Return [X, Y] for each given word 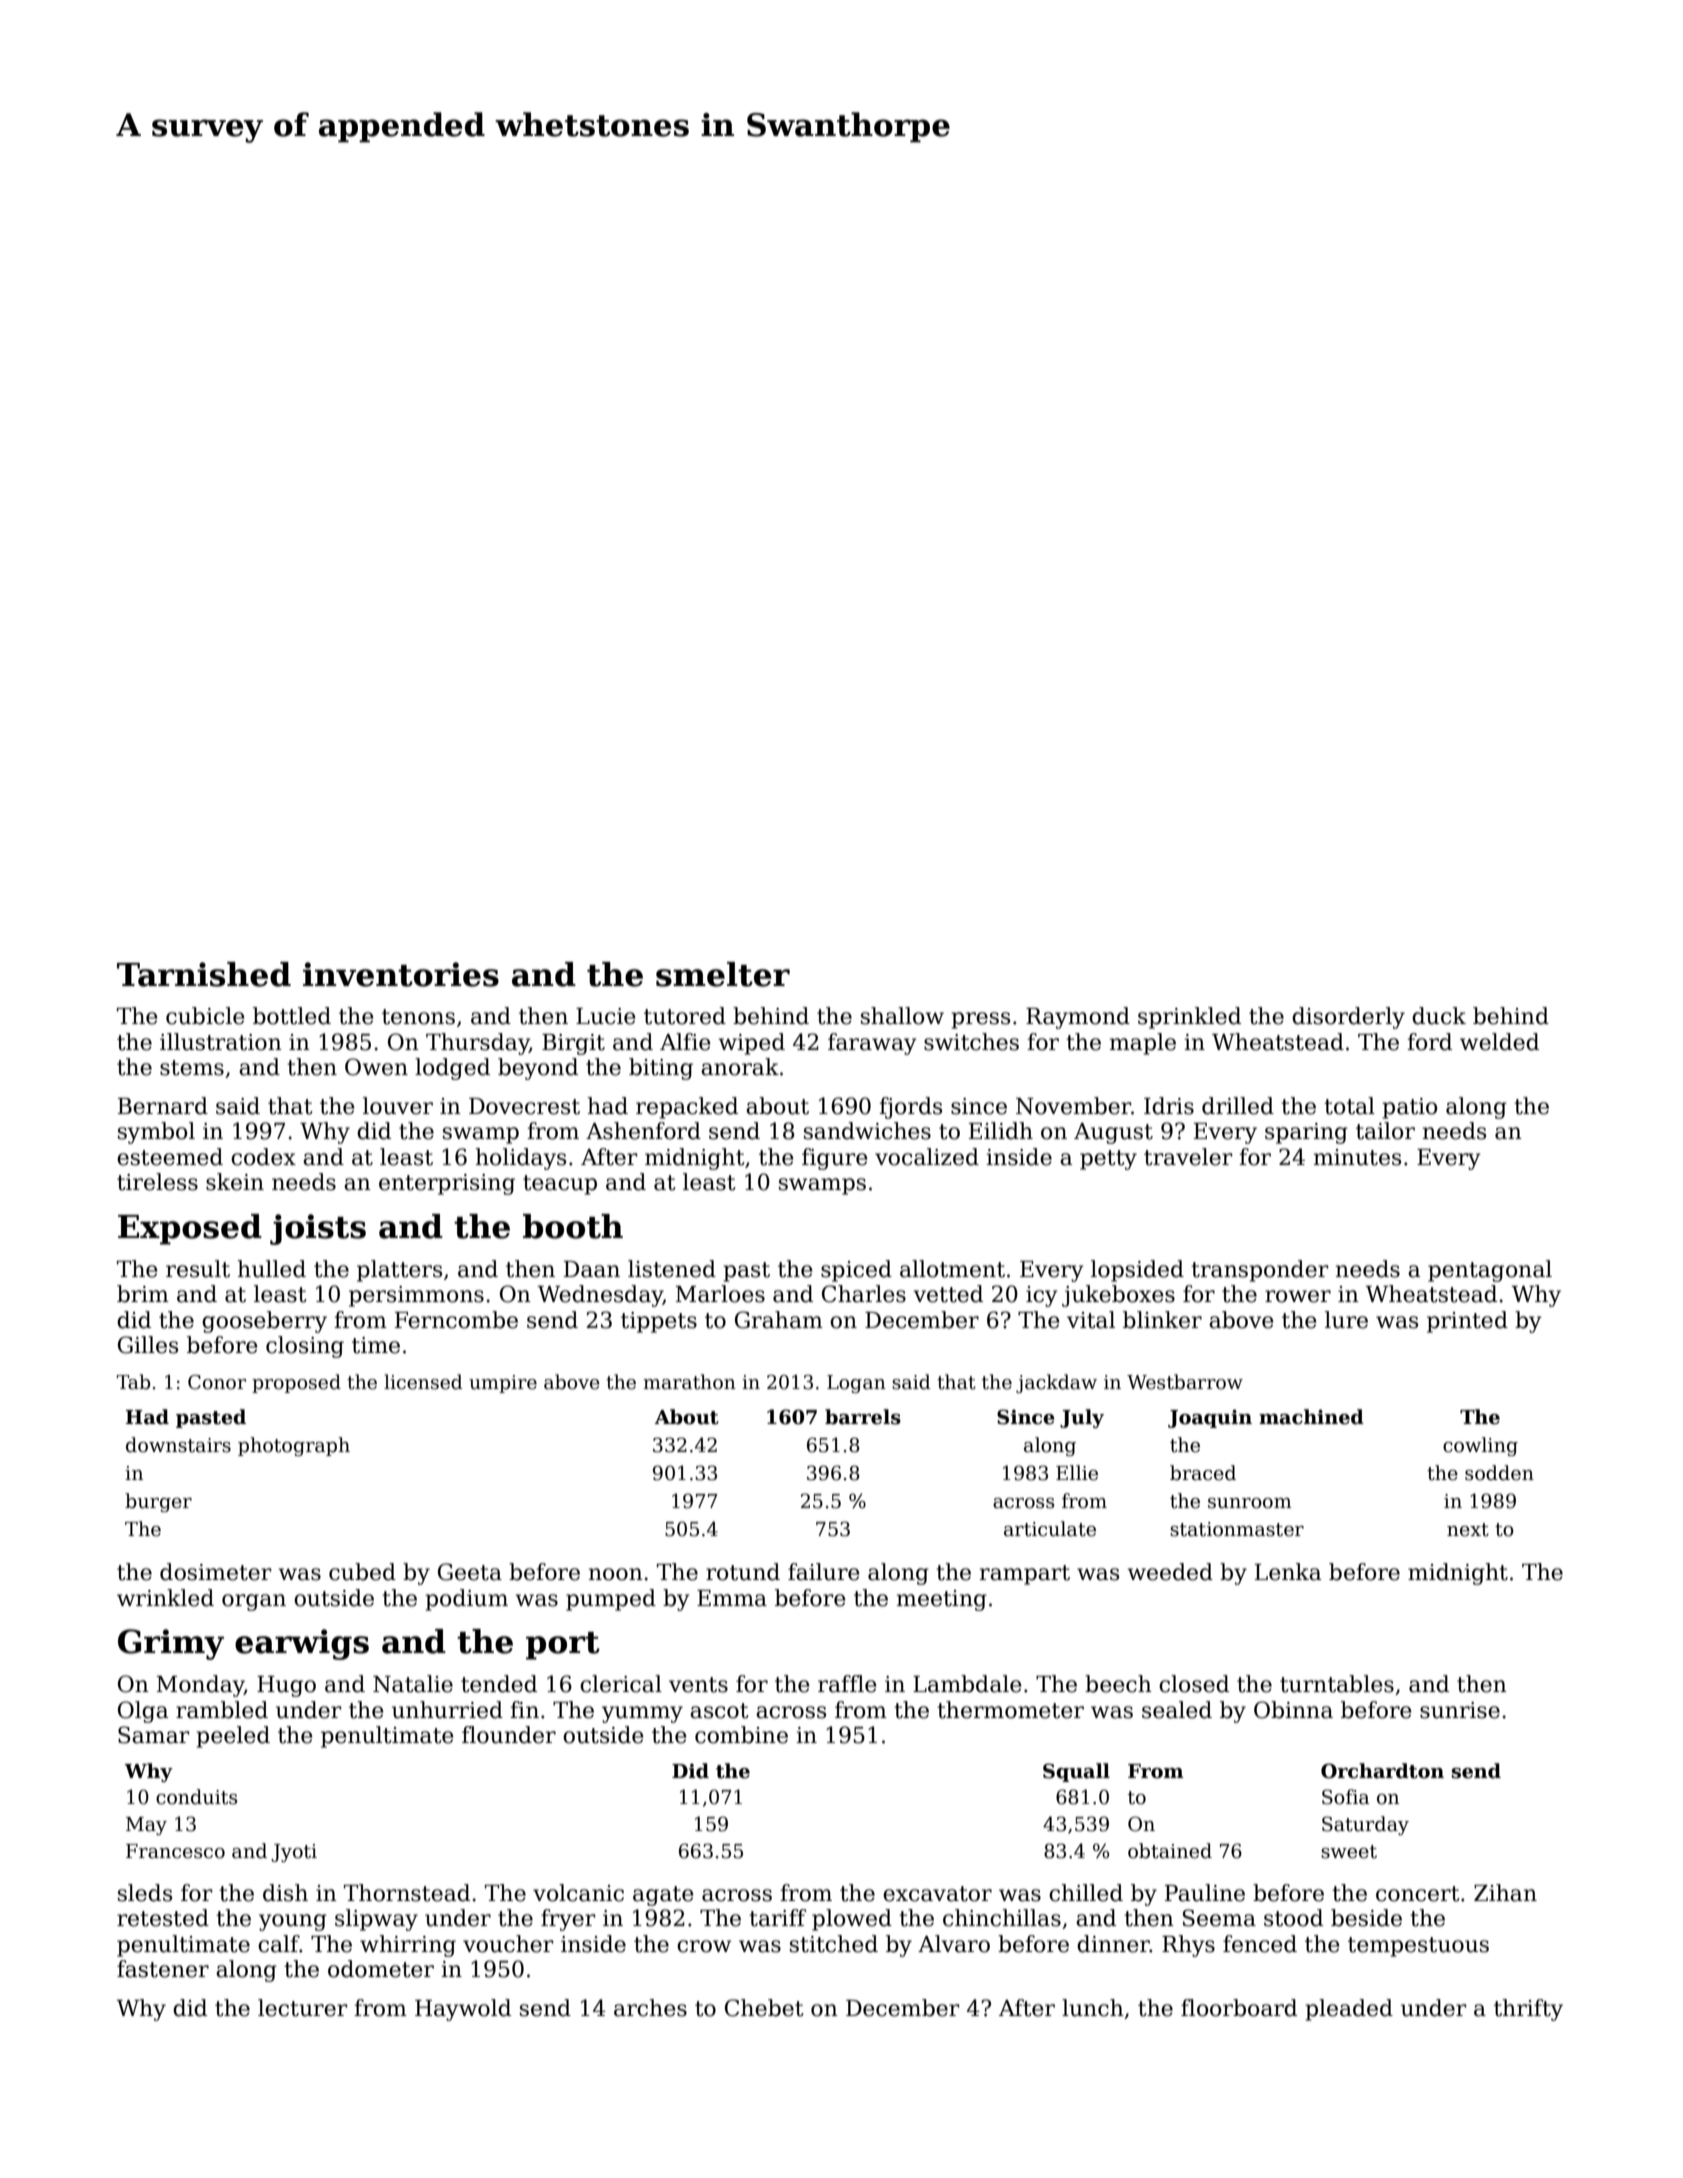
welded [1499, 1042]
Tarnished [204, 974]
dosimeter [216, 1572]
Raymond [1078, 1018]
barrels [863, 1417]
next [1468, 1530]
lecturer [303, 2008]
